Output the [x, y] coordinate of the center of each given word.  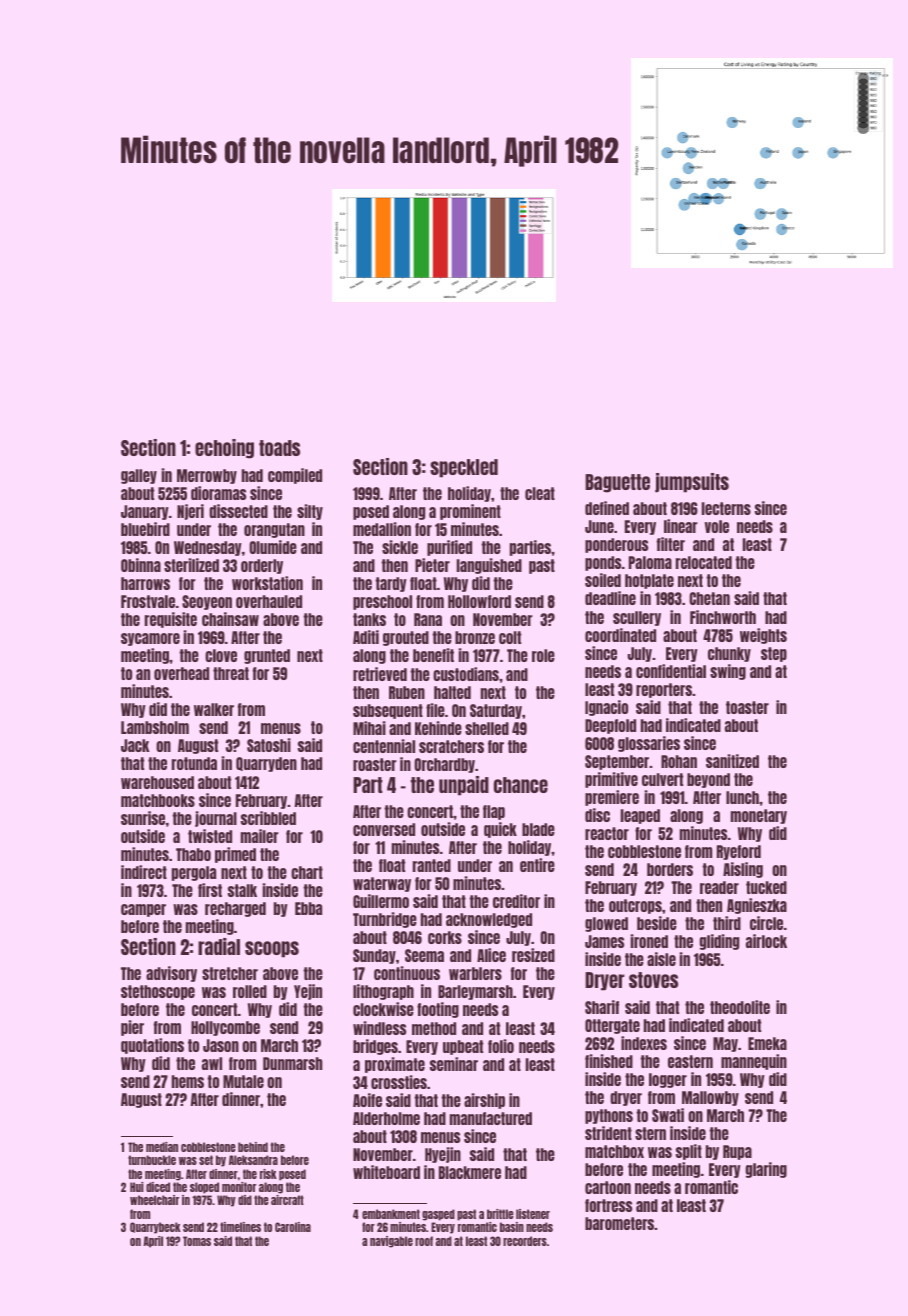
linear [681, 526]
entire [537, 865]
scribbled [268, 818]
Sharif [602, 1007]
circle [766, 923]
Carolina [293, 1227]
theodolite [740, 1007]
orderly [262, 566]
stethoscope [158, 992]
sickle [400, 547]
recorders [525, 1241]
